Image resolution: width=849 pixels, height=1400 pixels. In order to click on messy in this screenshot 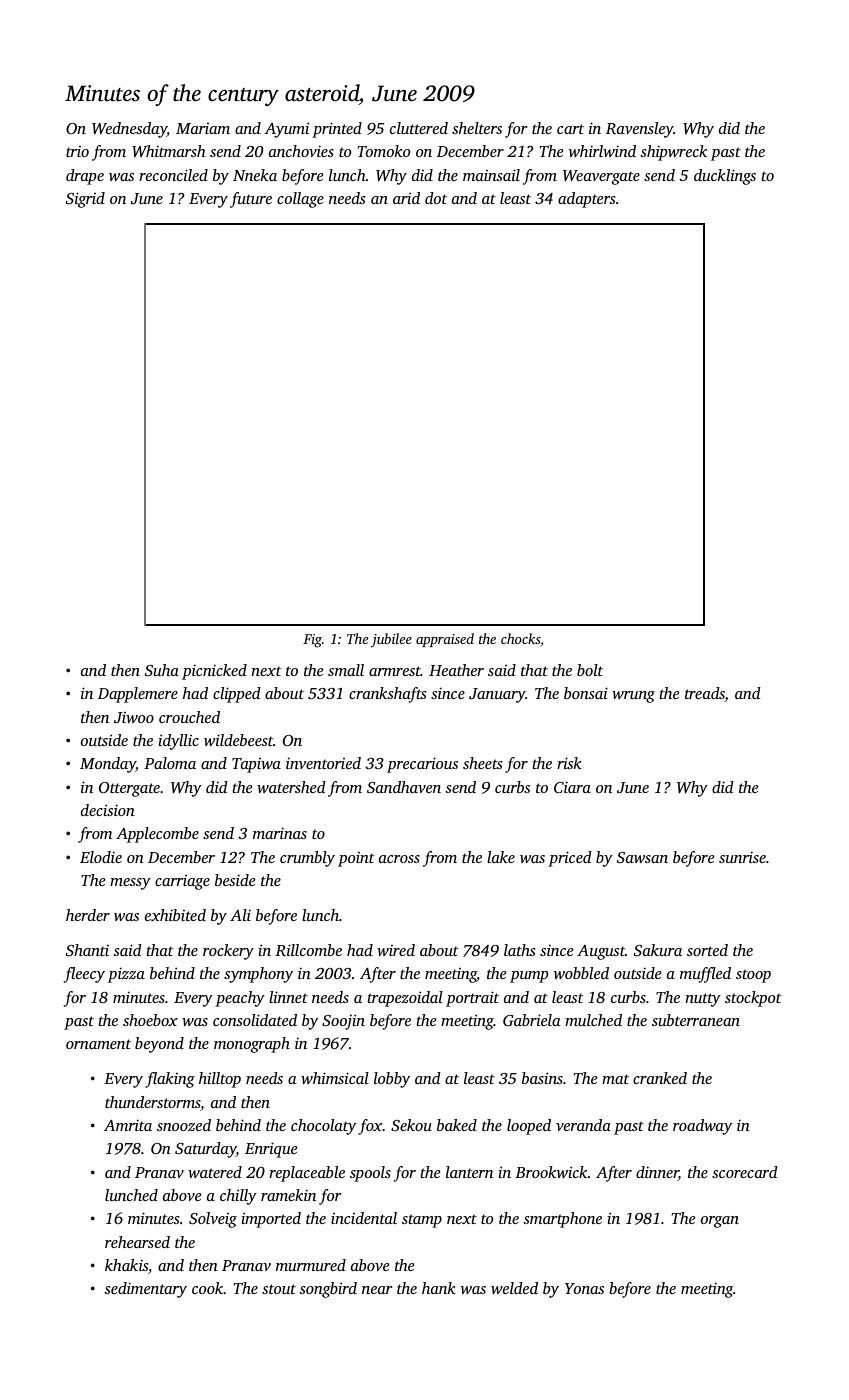, I will do `click(130, 884)`.
